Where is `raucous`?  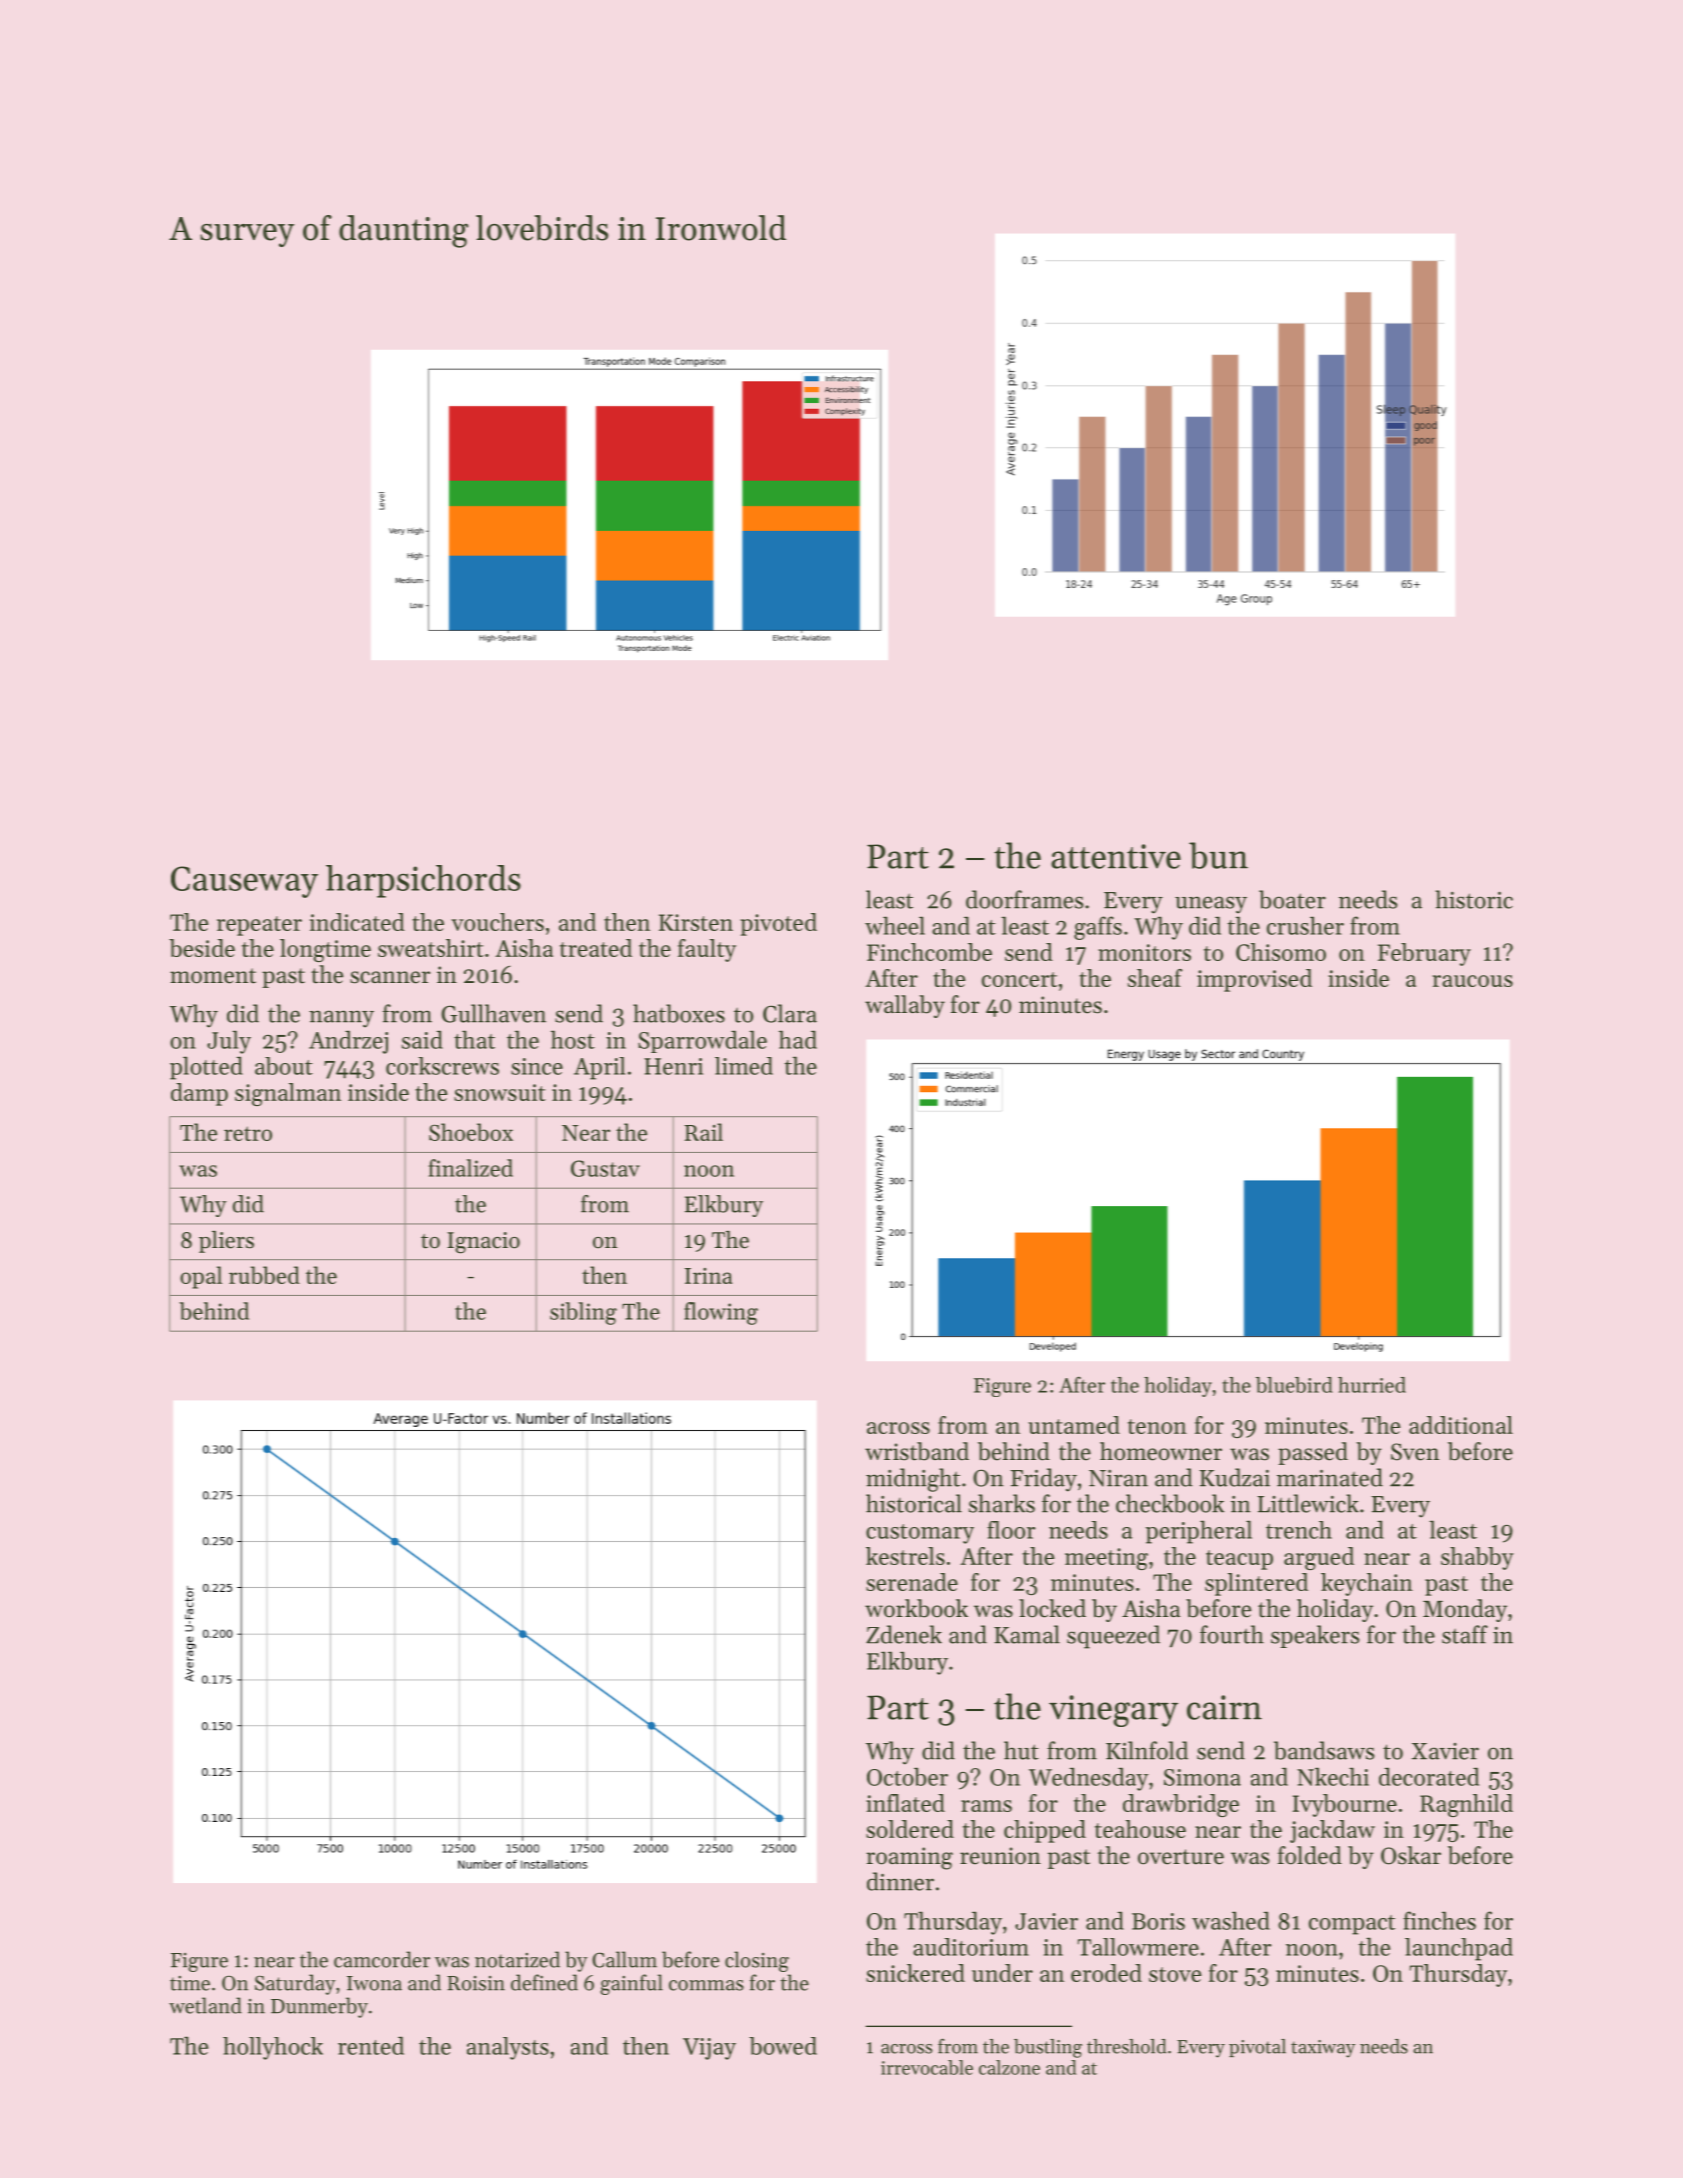 raucous is located at coordinates (1473, 981).
